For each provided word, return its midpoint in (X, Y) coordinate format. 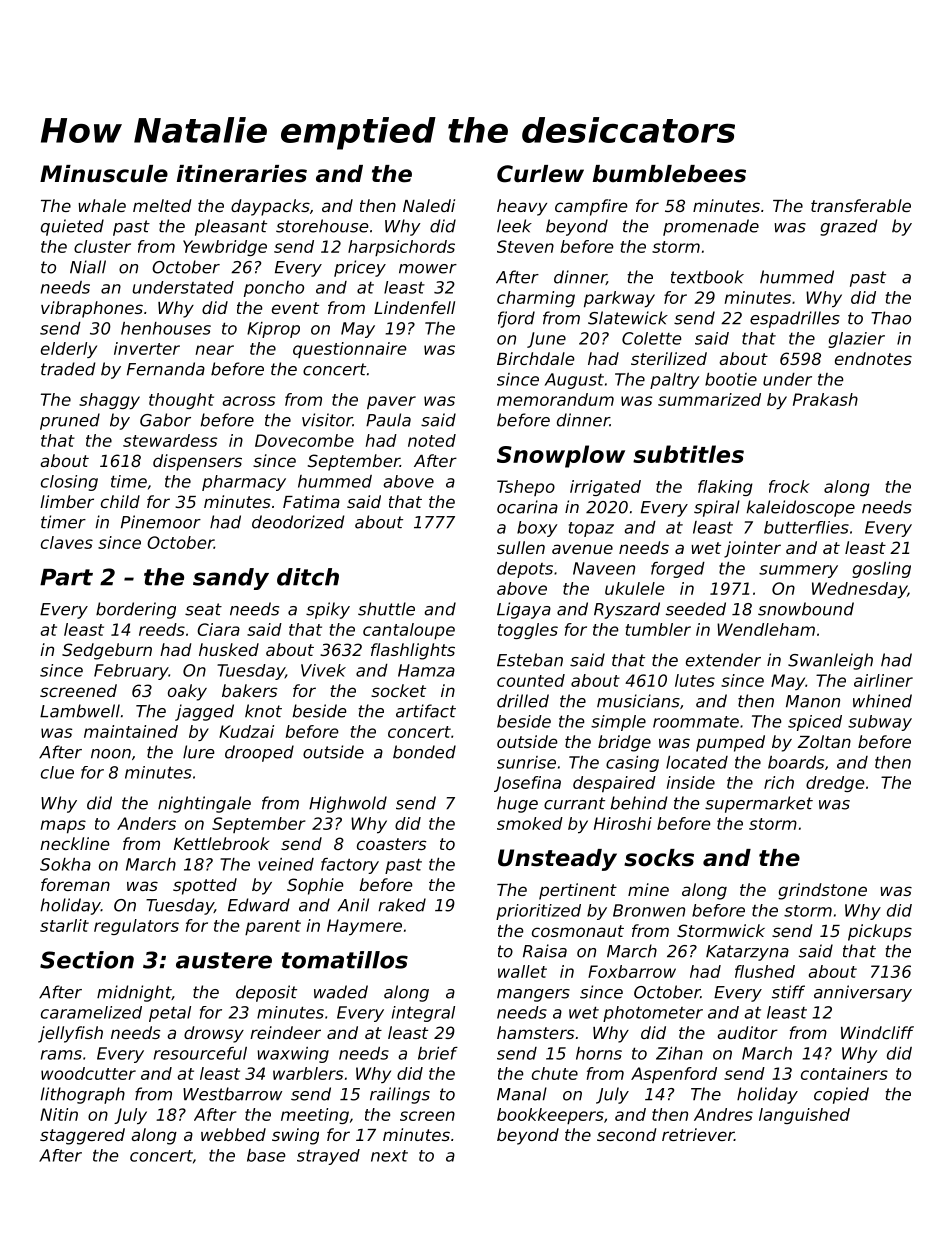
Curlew (540, 174)
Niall (88, 267)
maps (63, 826)
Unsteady (557, 860)
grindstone (822, 891)
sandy (231, 579)
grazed (848, 227)
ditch (308, 577)
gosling (881, 570)
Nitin (59, 1114)
